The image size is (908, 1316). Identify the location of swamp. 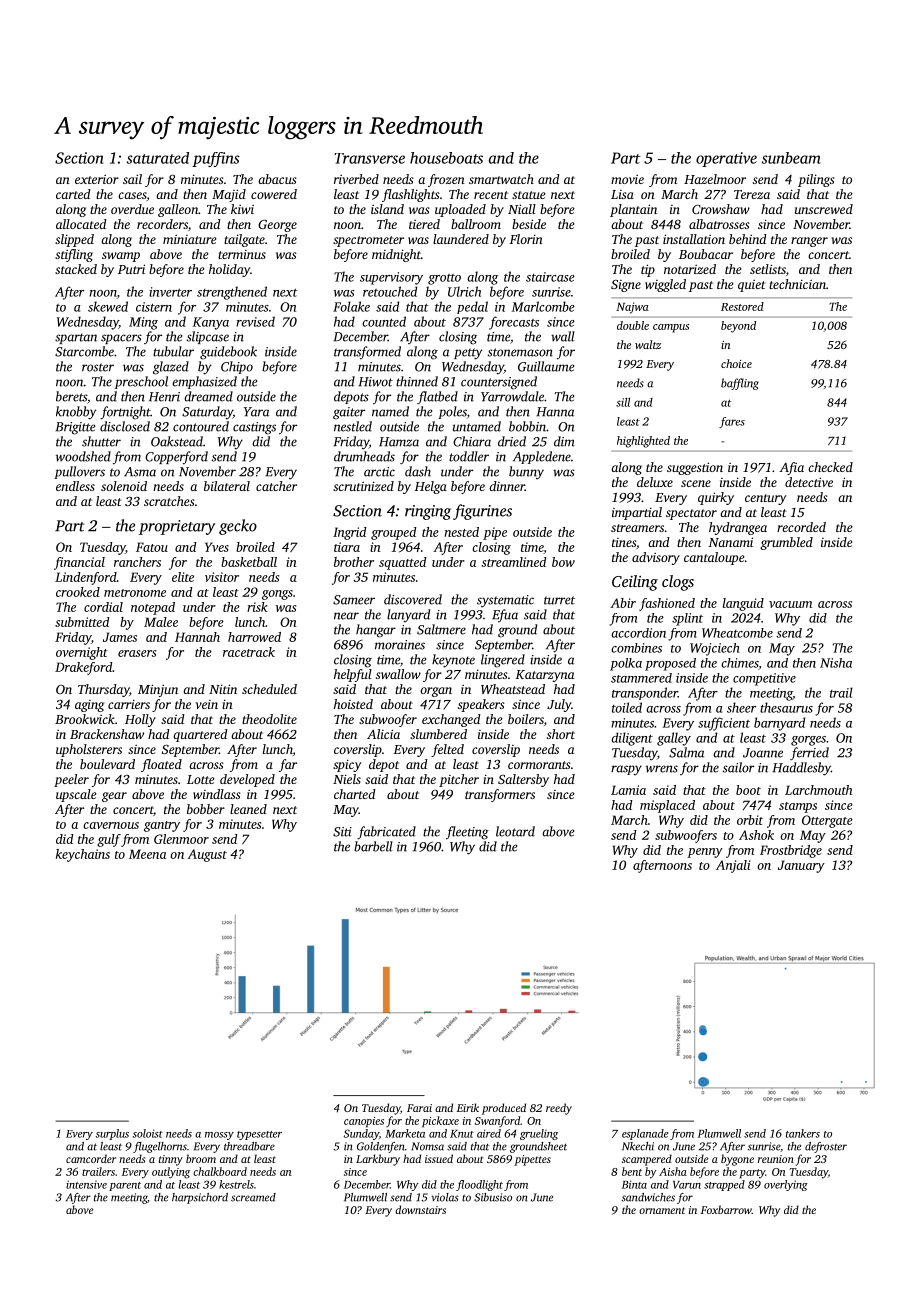
(121, 257).
